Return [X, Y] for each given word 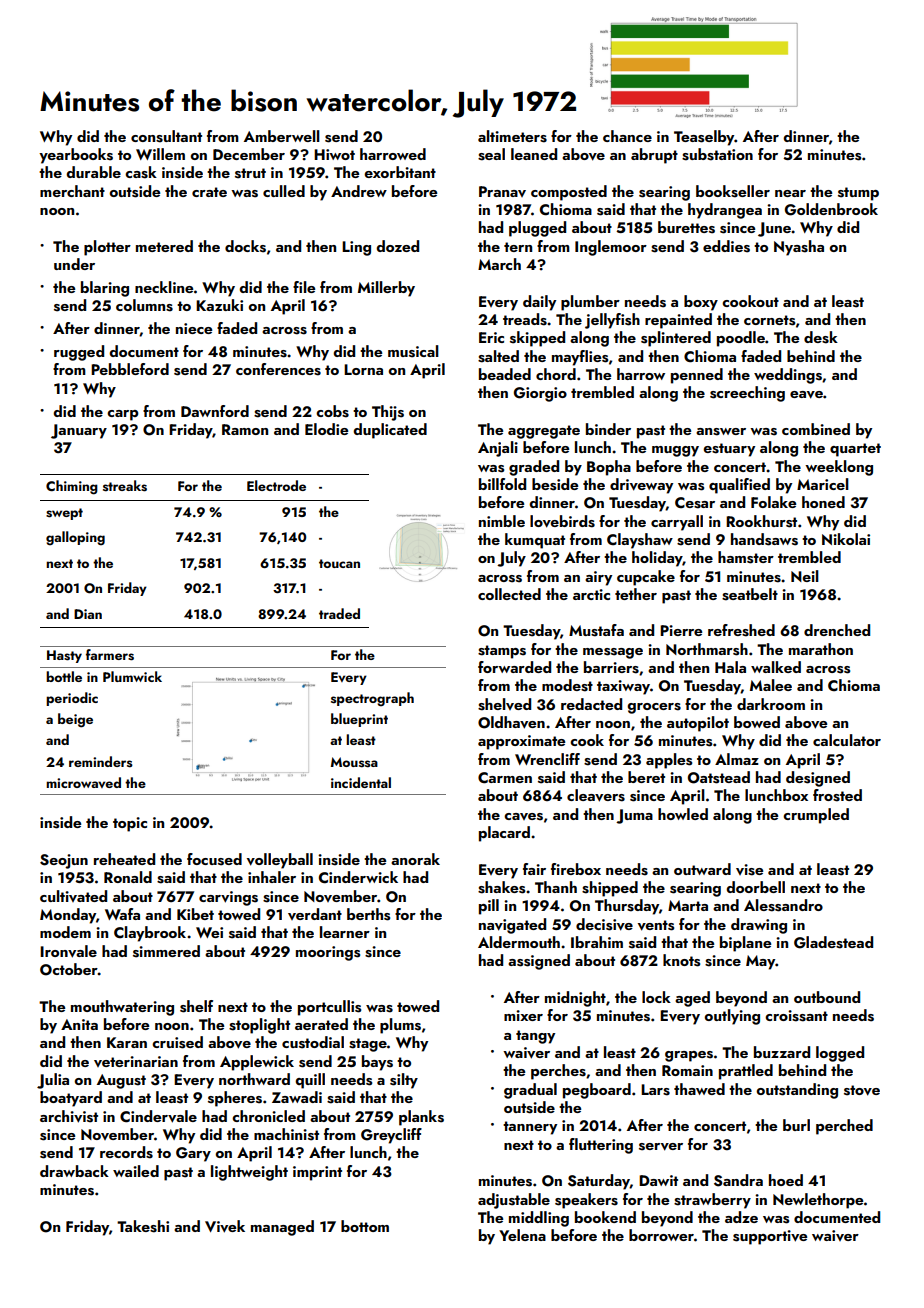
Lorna [363, 369]
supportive [770, 1237]
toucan [339, 563]
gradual [530, 1091]
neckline [164, 287]
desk [821, 337]
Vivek [225, 1226]
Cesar [695, 503]
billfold [502, 484]
